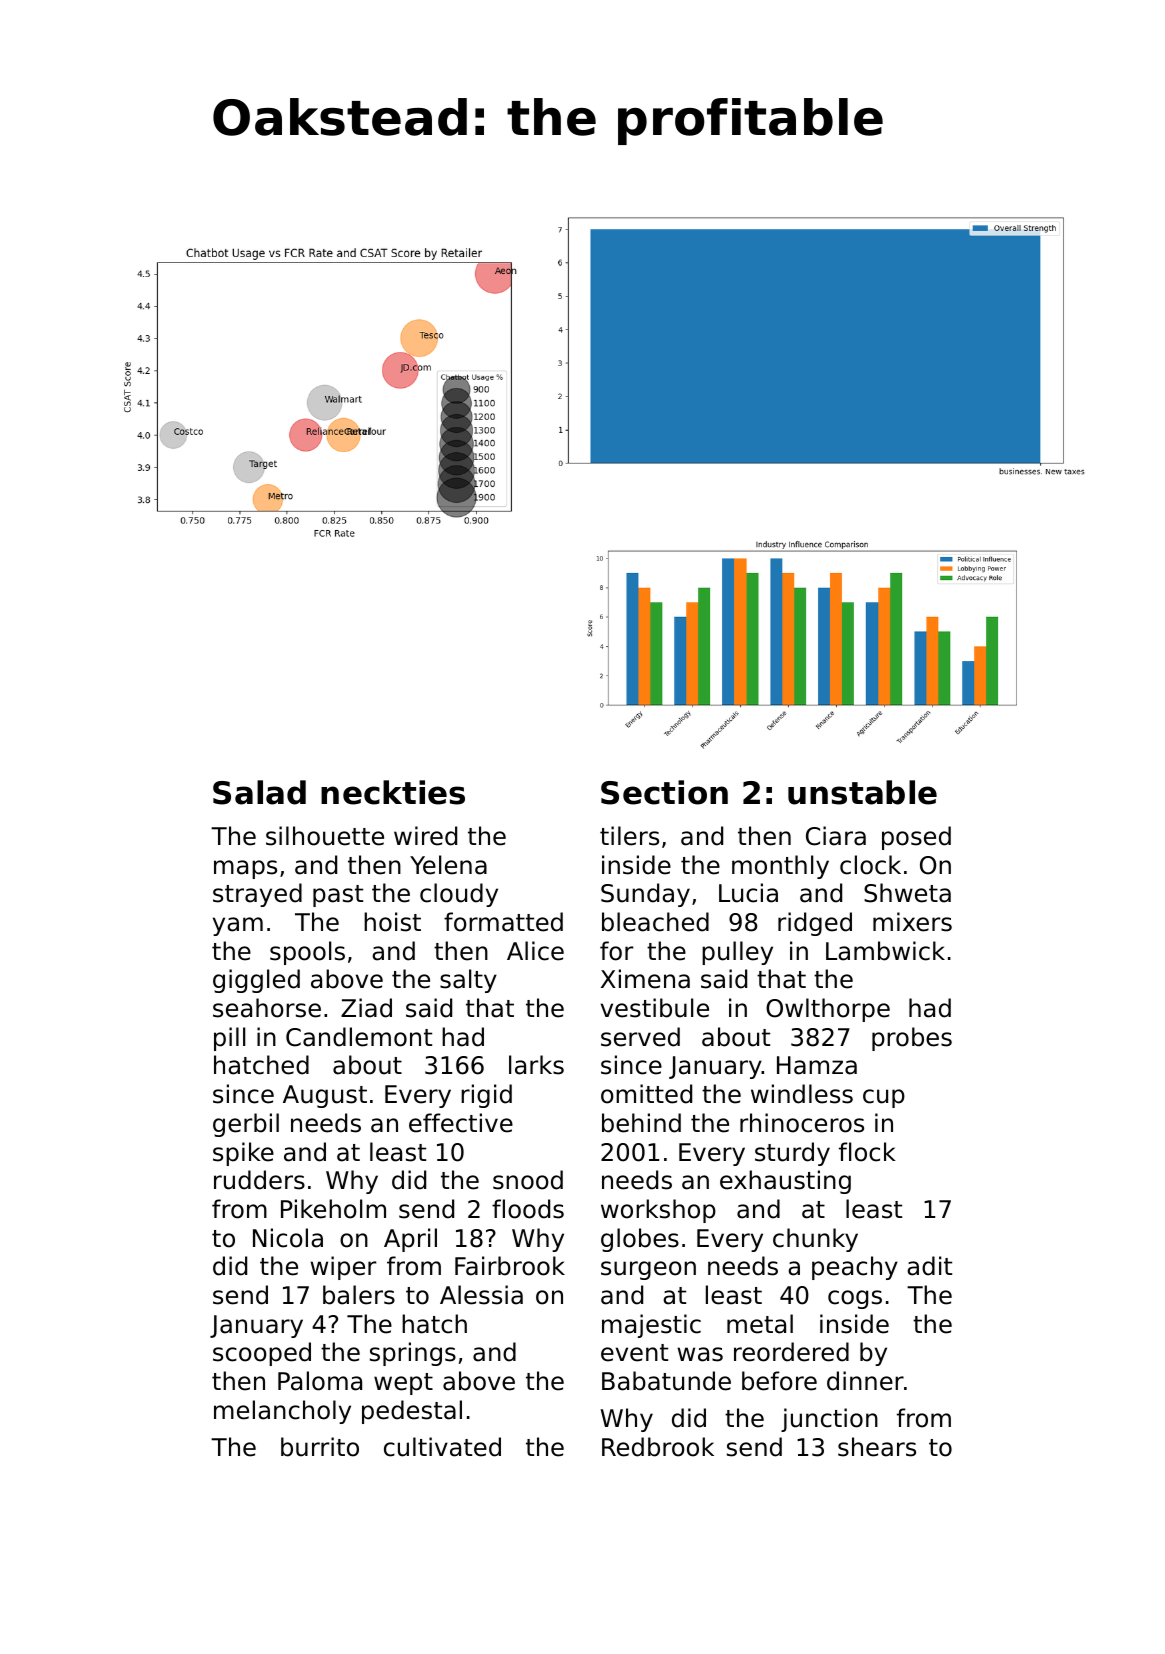 This screenshot has height=1654, width=1165. What do you see at coordinates (320, 1447) in the screenshot?
I see `burrito` at bounding box center [320, 1447].
